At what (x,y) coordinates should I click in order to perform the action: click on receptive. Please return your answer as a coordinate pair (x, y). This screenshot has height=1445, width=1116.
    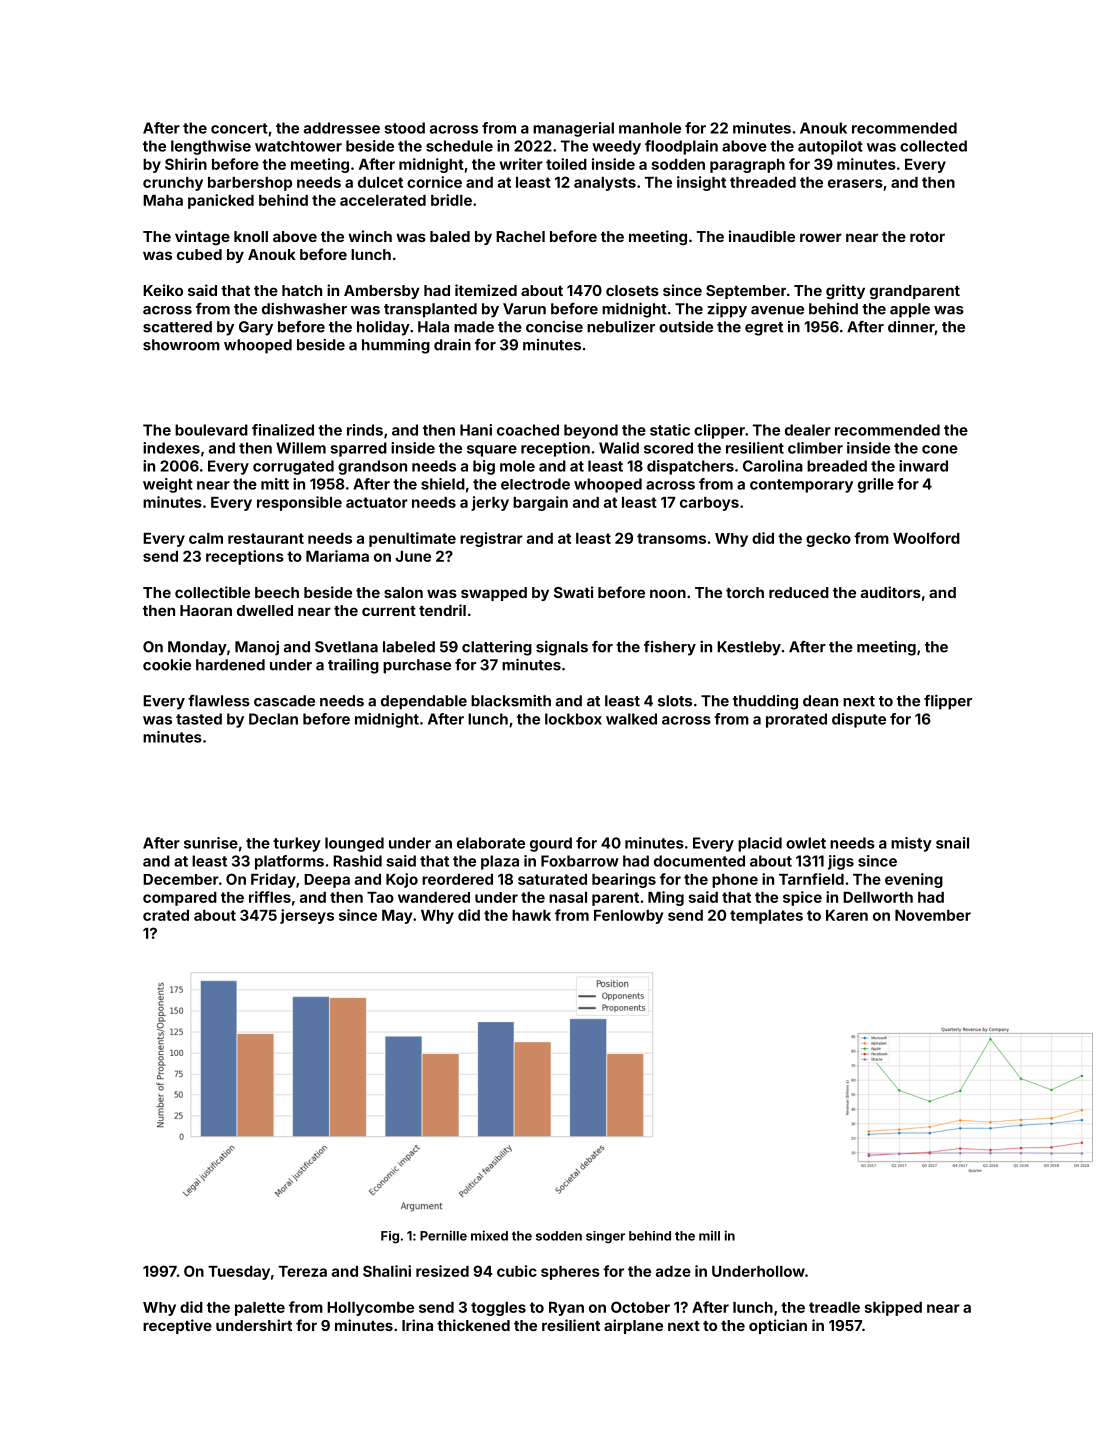
    Looking at the image, I should click on (177, 1326).
